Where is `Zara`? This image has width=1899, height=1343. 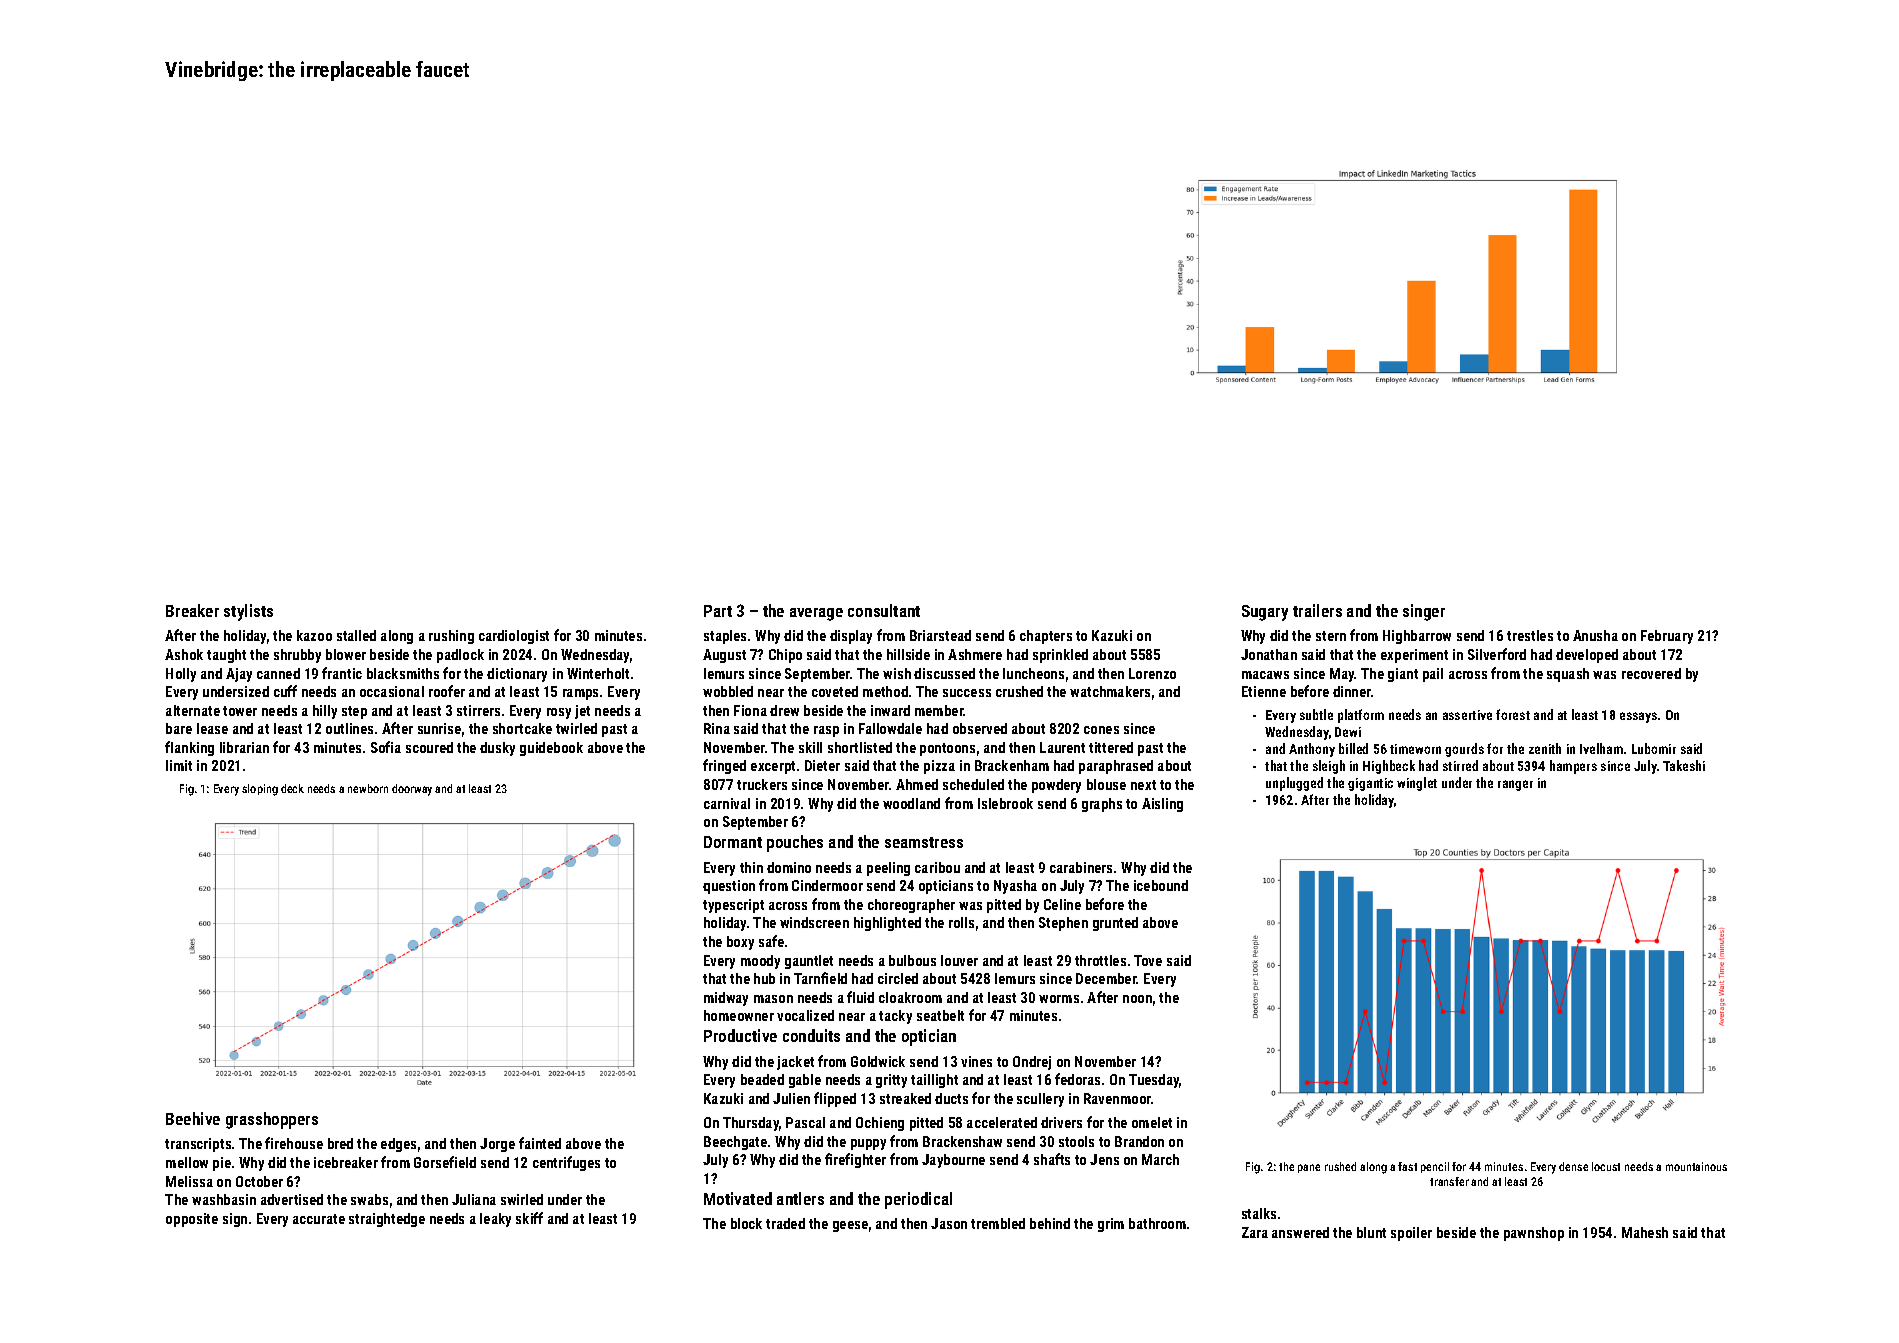
Zara is located at coordinates (1255, 1232).
